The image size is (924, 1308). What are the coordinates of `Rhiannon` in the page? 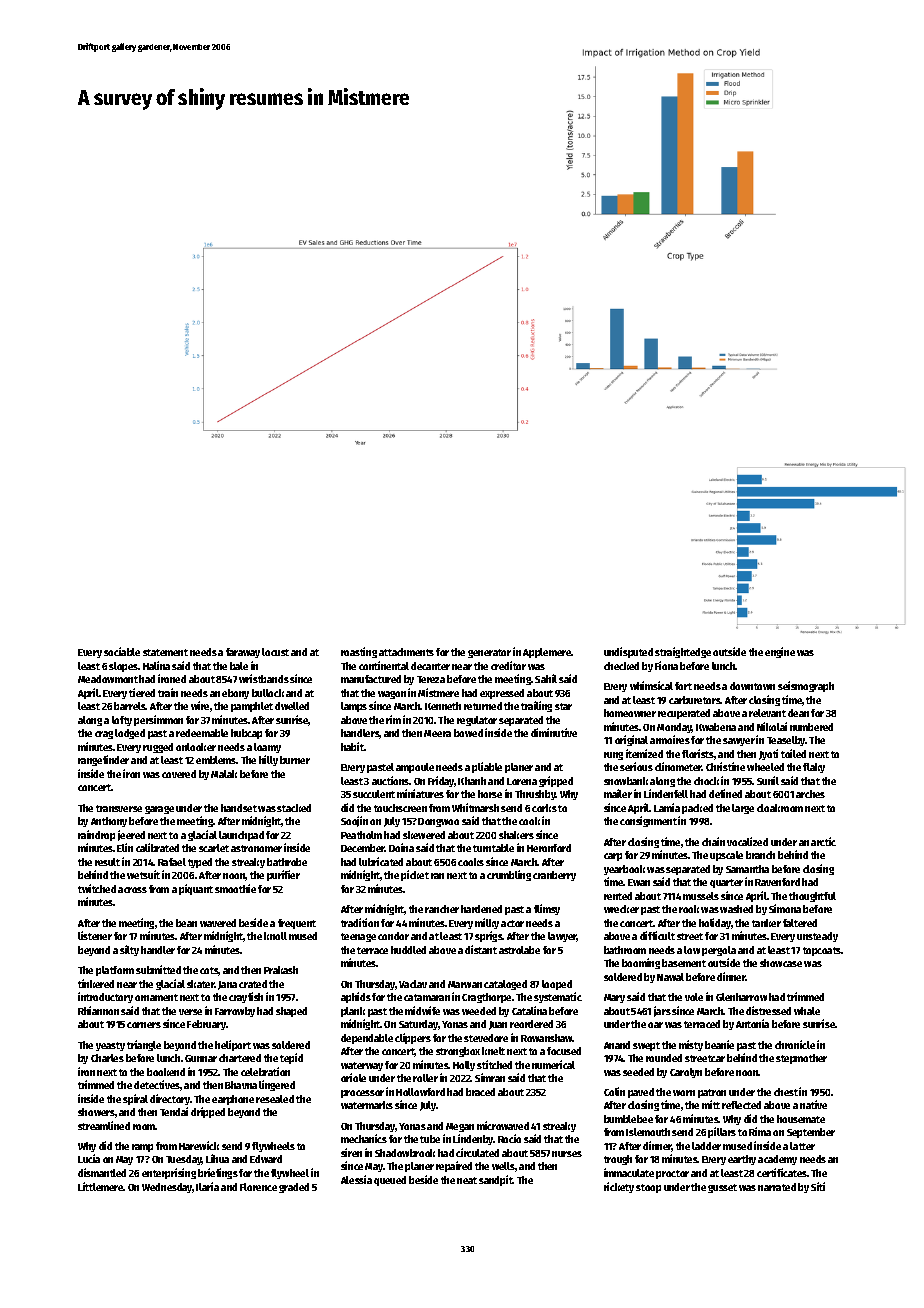 It's located at (98, 1010).
